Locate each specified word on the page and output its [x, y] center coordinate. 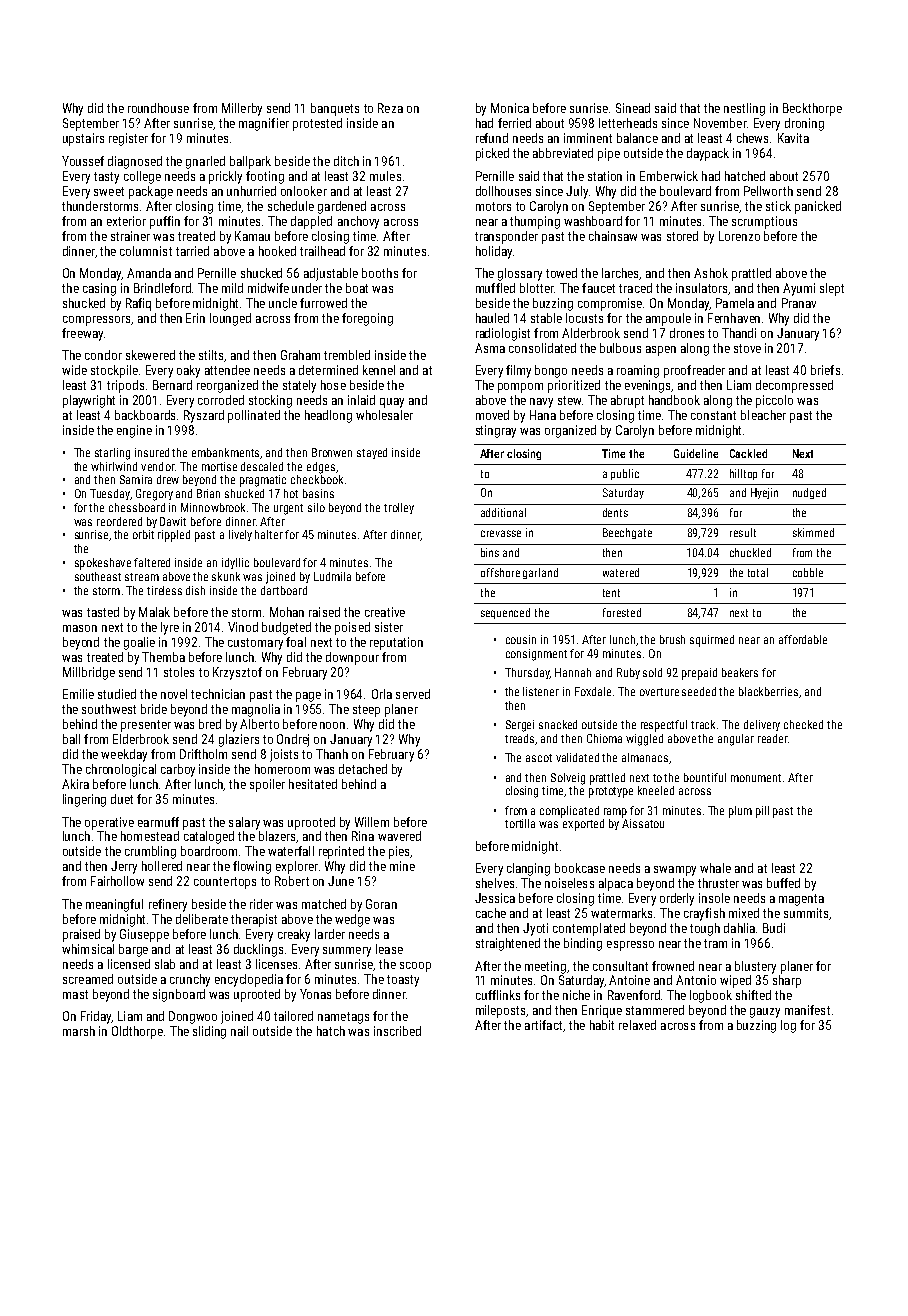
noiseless [569, 883]
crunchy [190, 980]
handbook [674, 400]
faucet [598, 288]
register [128, 139]
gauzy [765, 1013]
